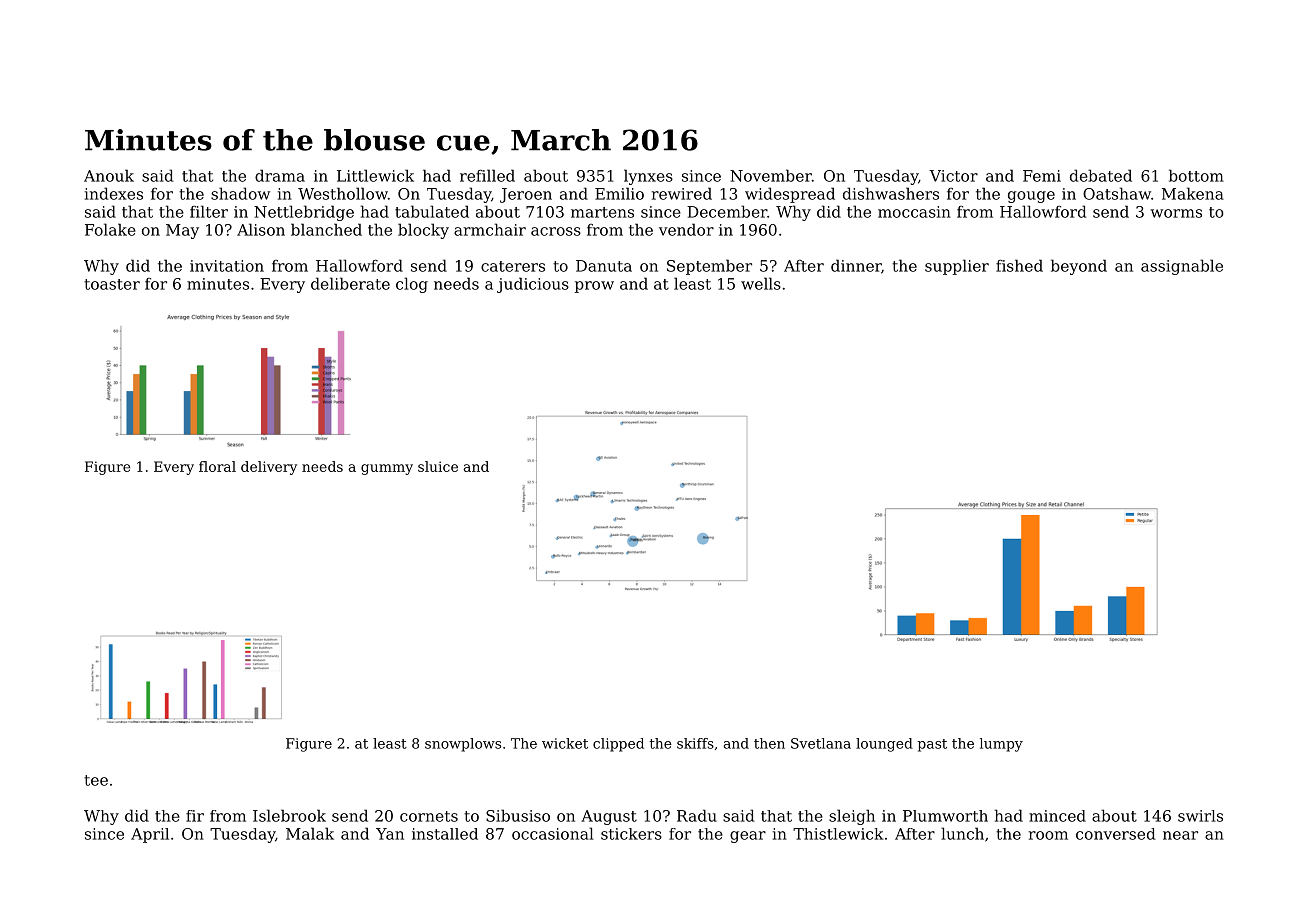 The height and width of the screenshot is (924, 1308). I want to click on Anouk, so click(109, 175).
